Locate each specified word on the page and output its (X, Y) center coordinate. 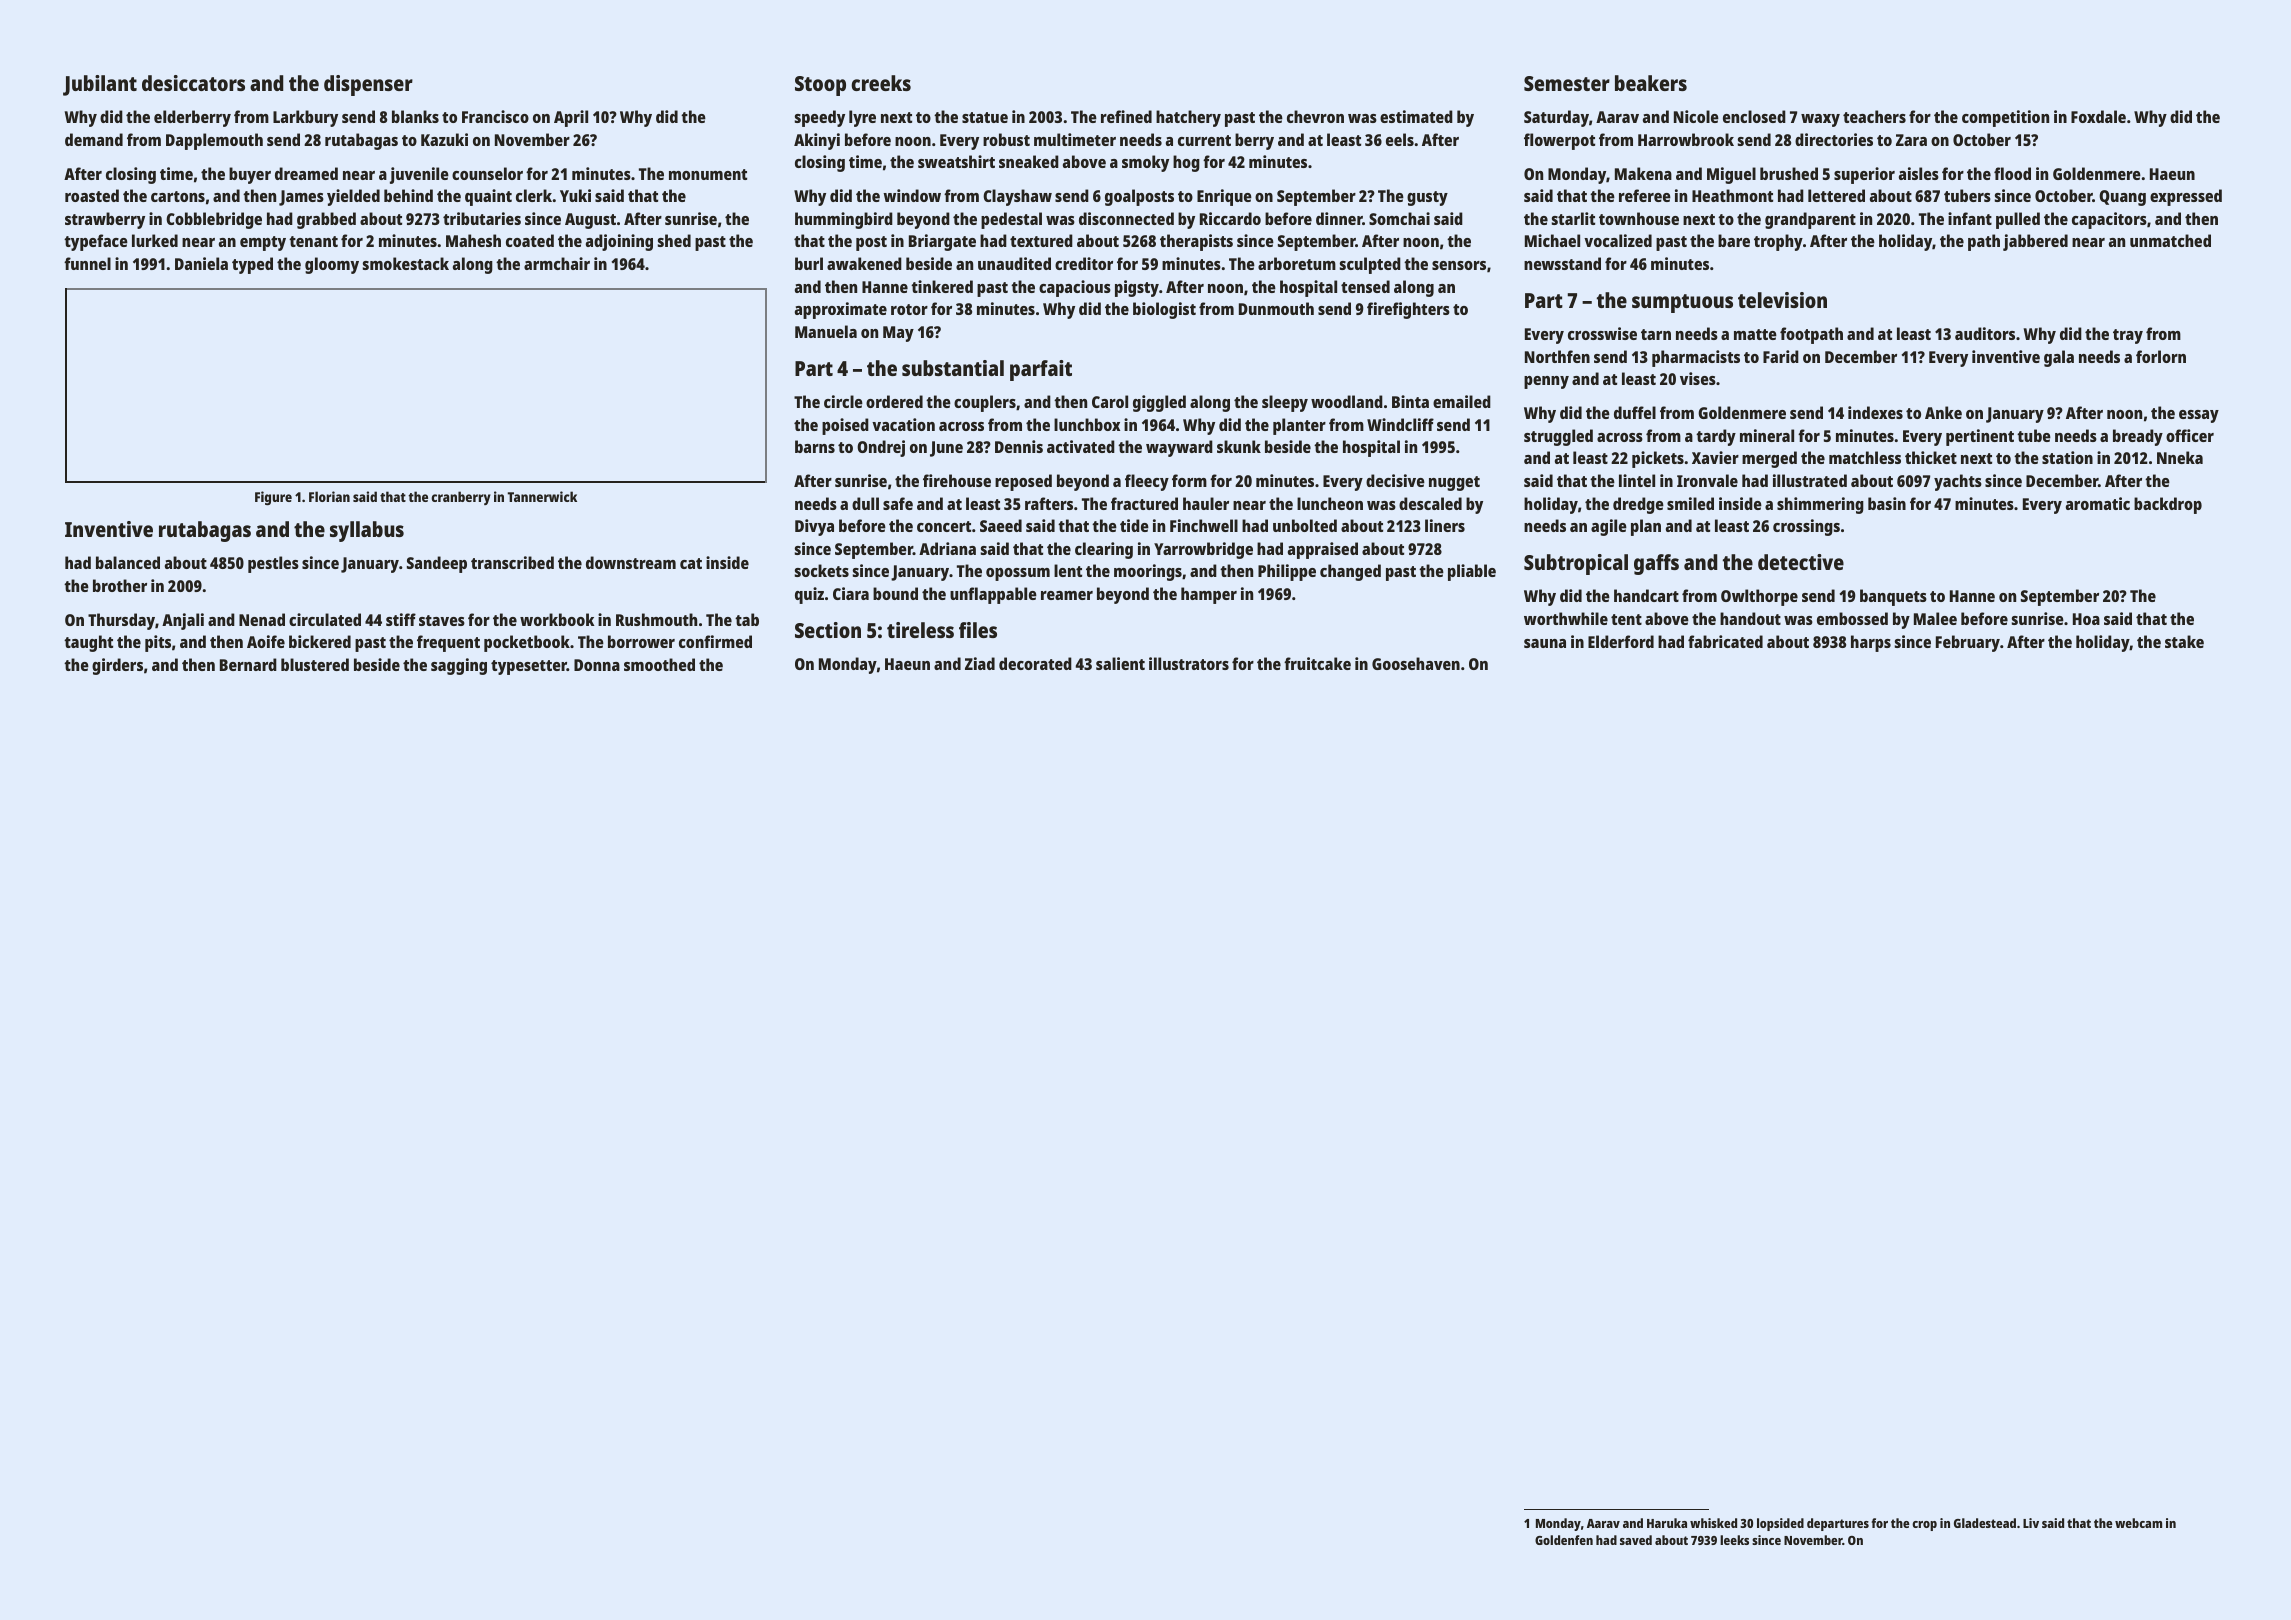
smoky (1145, 163)
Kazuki (444, 139)
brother (120, 585)
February (1968, 643)
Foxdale (2098, 116)
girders (117, 666)
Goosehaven (1416, 663)
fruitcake (1317, 663)
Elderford (1621, 641)
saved (1636, 1540)
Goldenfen (1564, 1540)
